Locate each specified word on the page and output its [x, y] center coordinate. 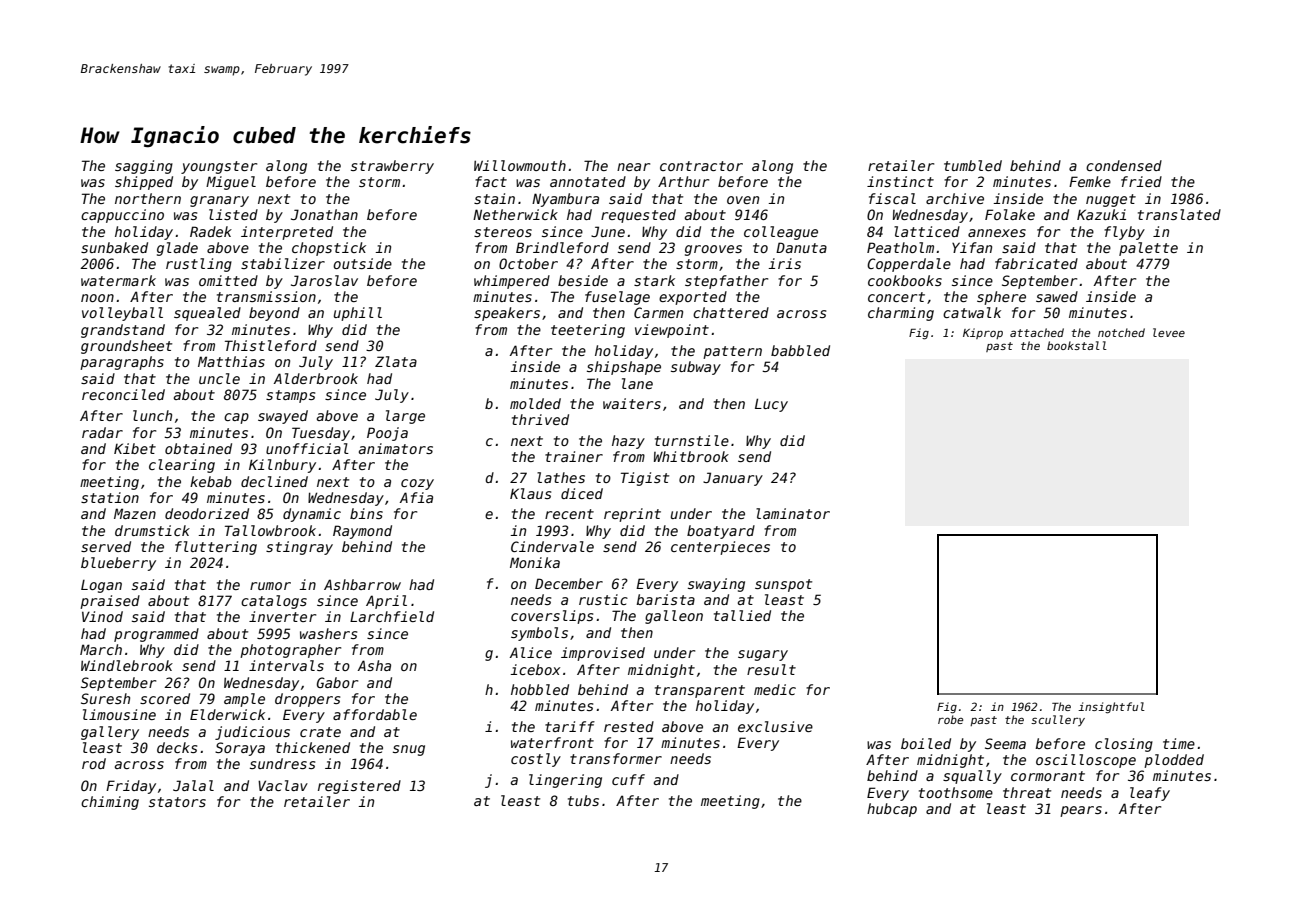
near [633, 167]
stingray [299, 548]
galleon [674, 617]
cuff [628, 779]
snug [409, 750]
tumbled [973, 165]
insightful [1111, 708]
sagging [144, 167]
